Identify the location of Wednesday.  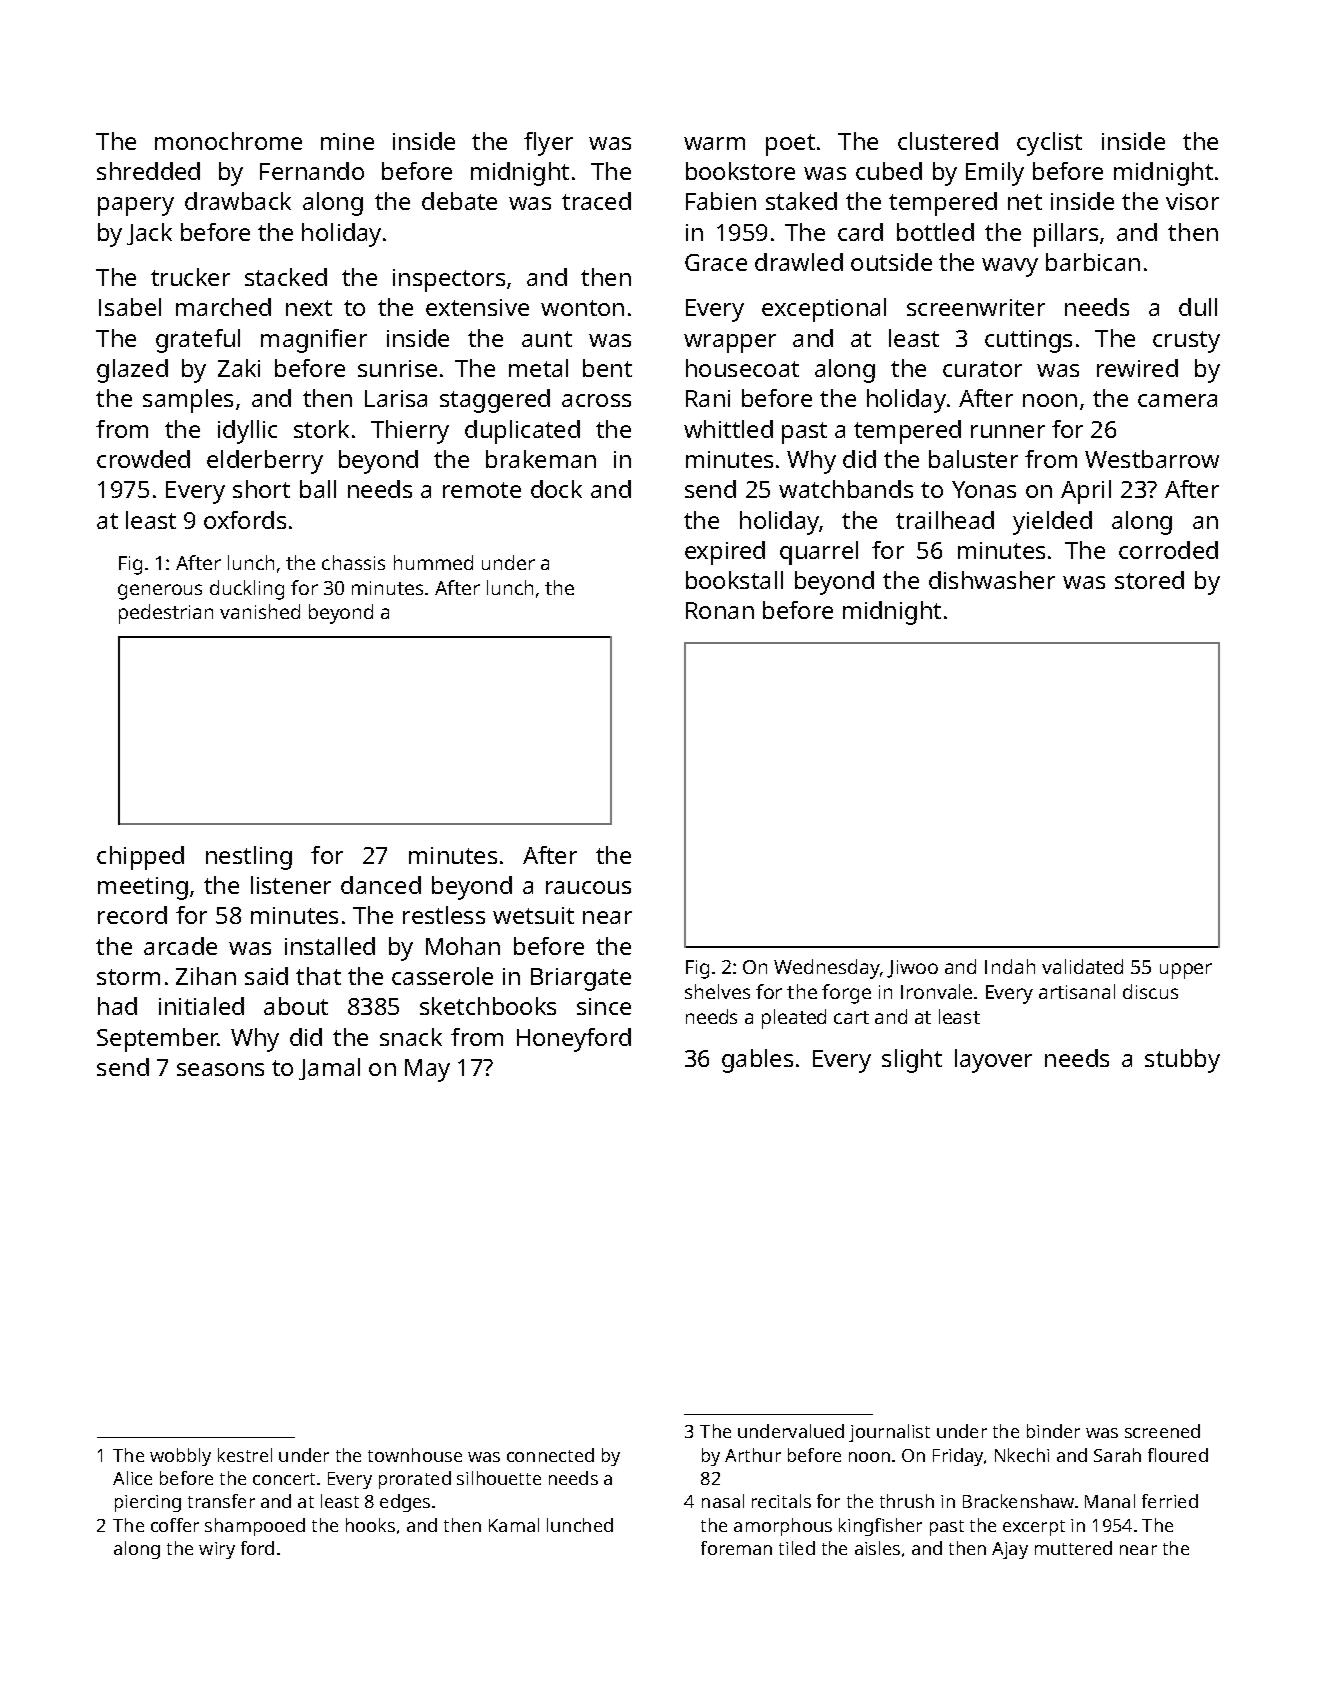
(827, 969).
